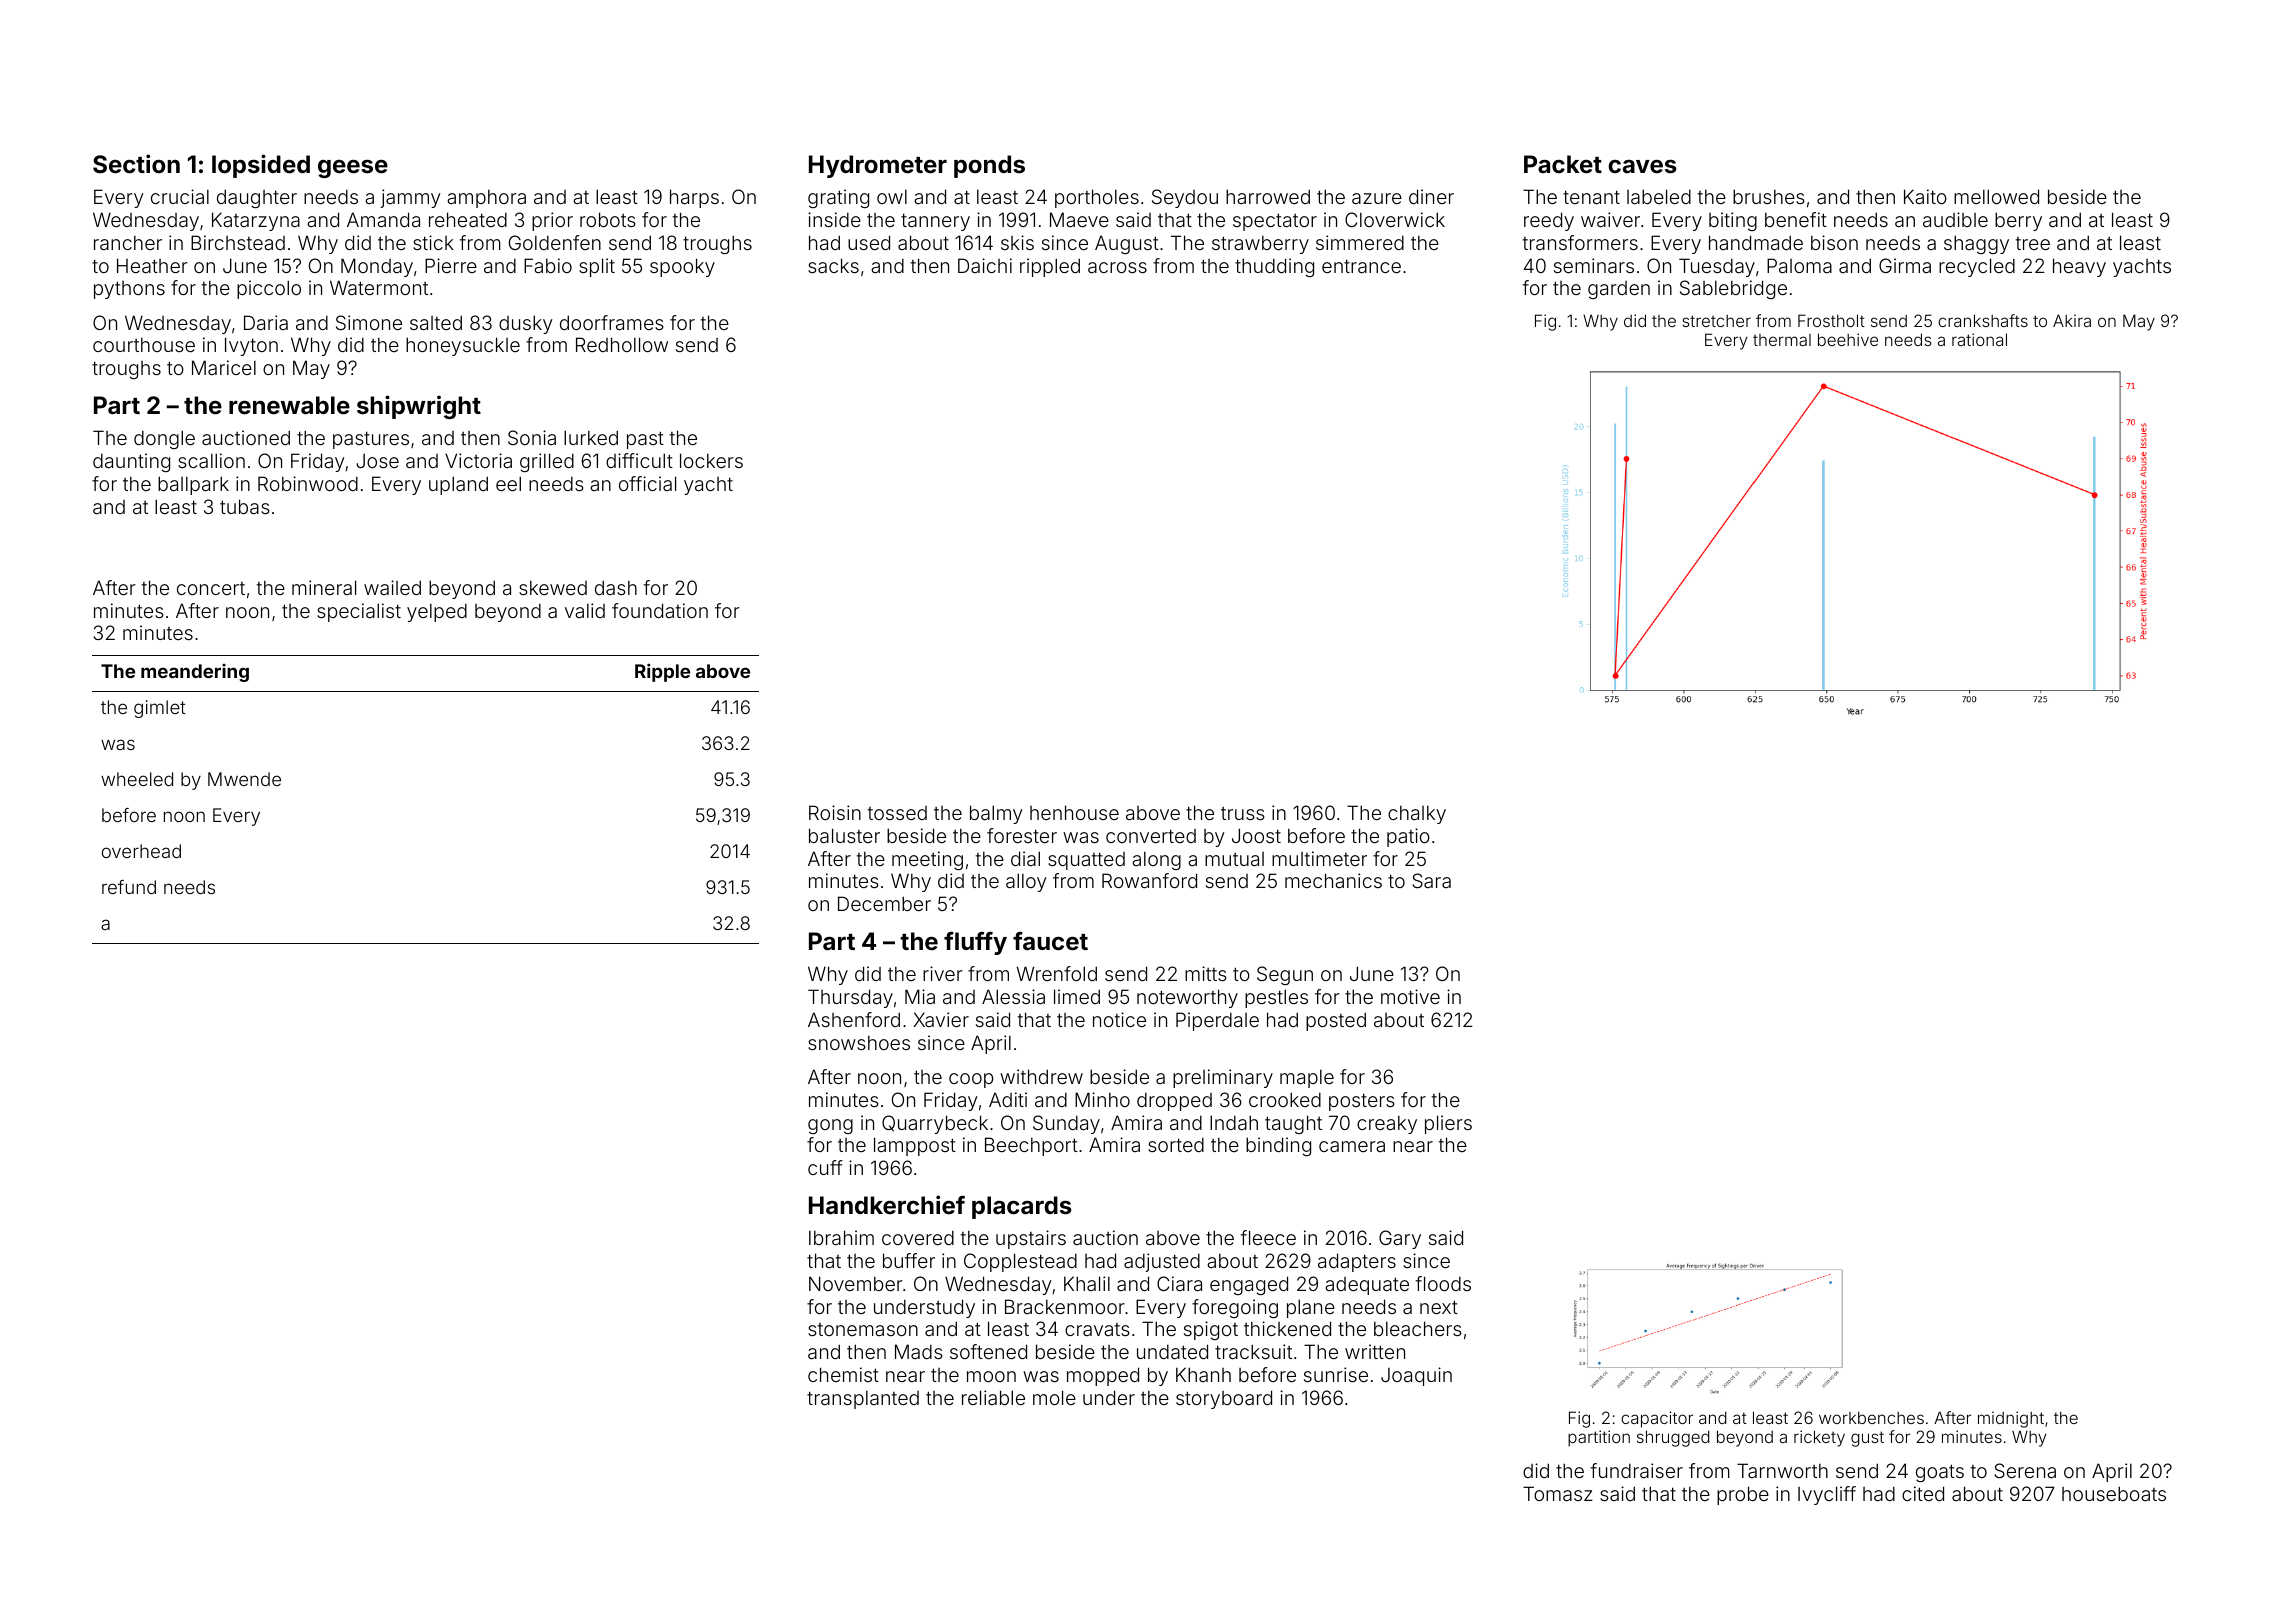  What do you see at coordinates (833, 265) in the screenshot?
I see `sacks` at bounding box center [833, 265].
